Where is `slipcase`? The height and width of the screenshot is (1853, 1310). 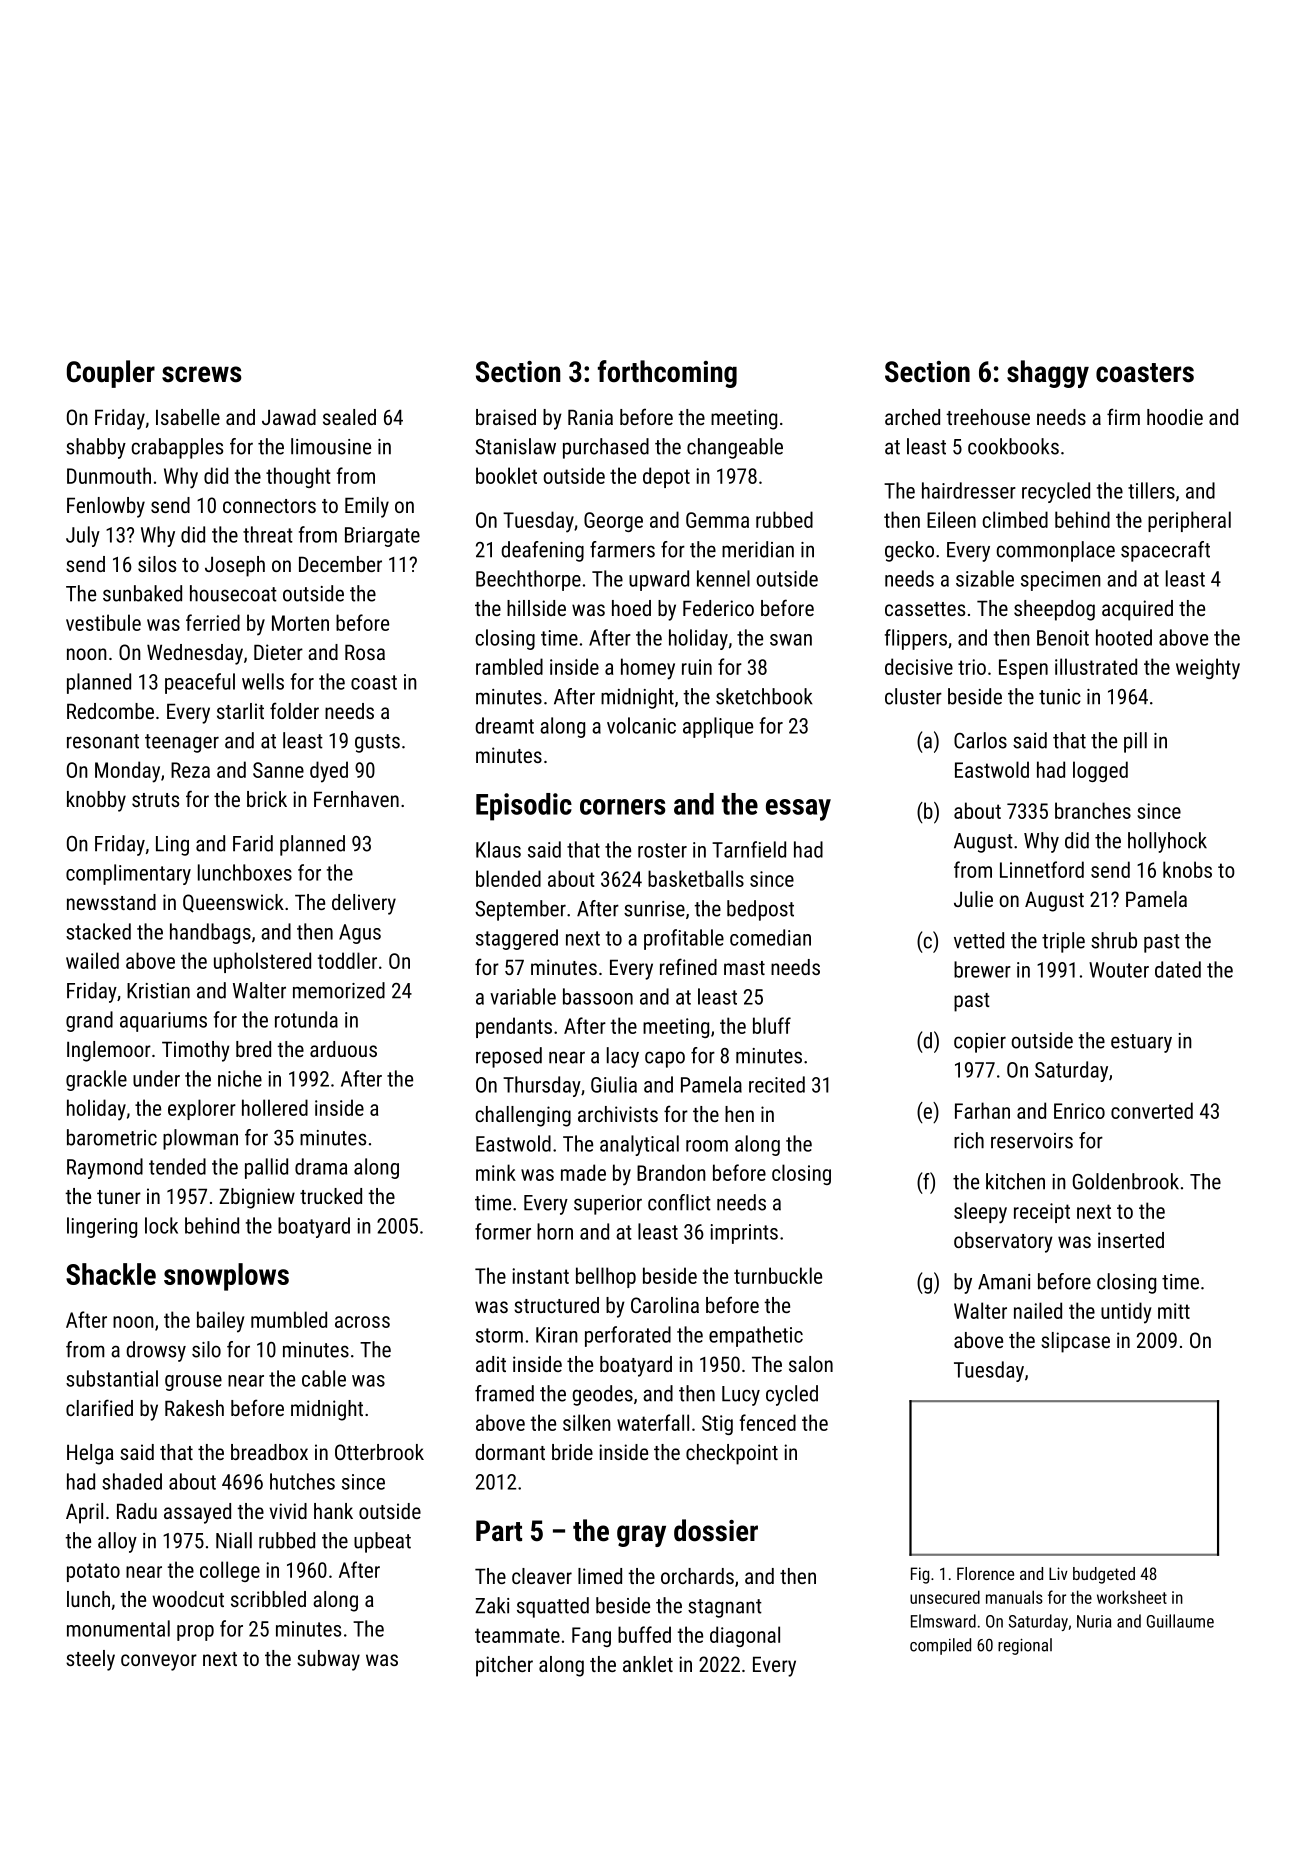 slipcase is located at coordinates (1075, 1342).
